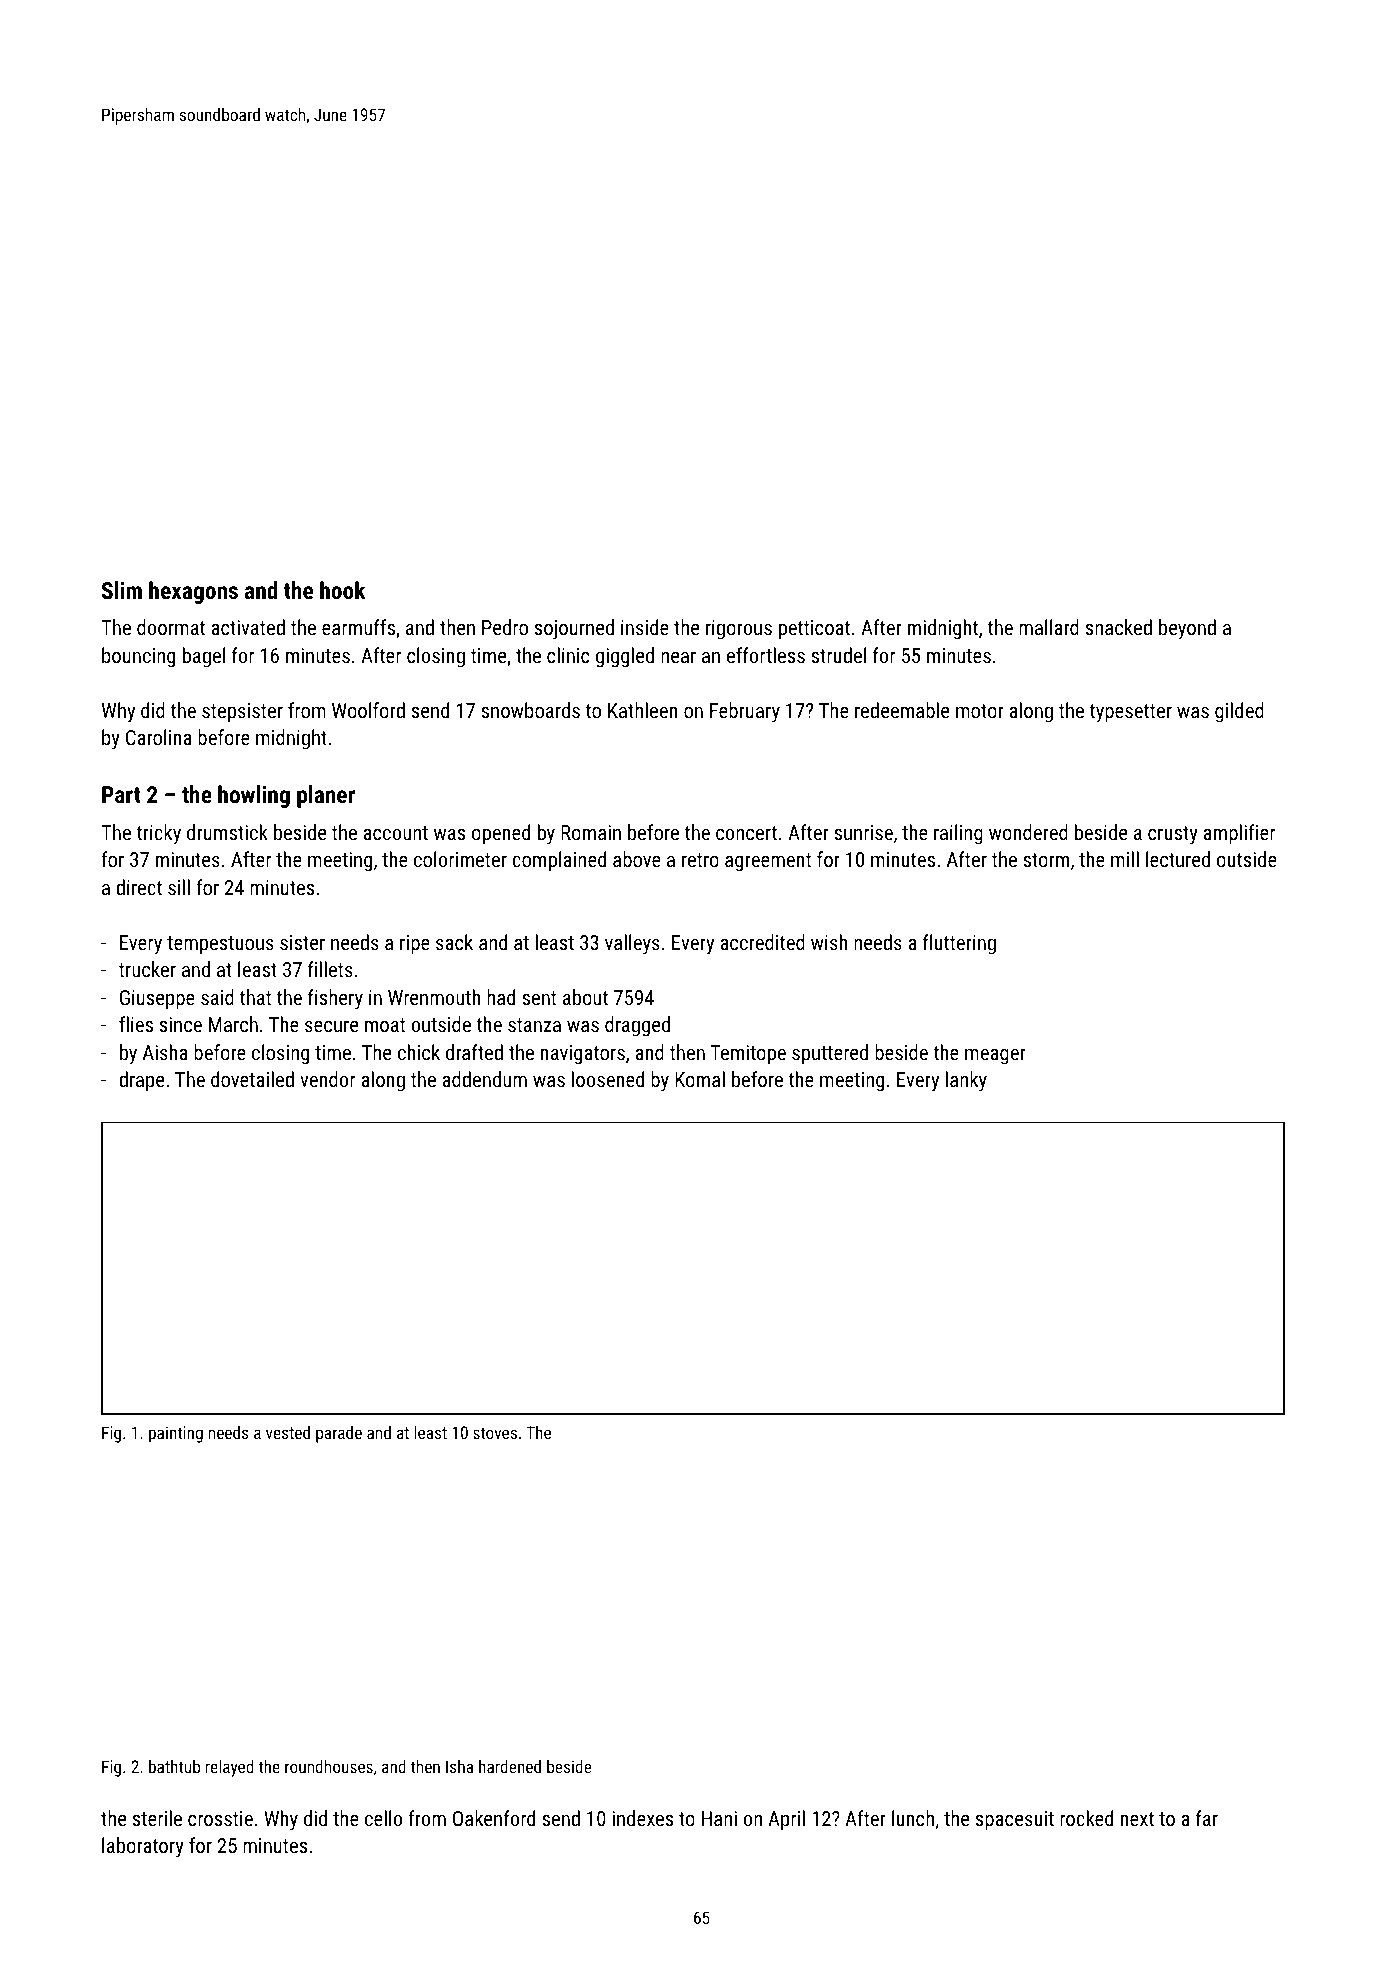  Describe the element at coordinates (383, 1818) in the screenshot. I see `cello` at that location.
